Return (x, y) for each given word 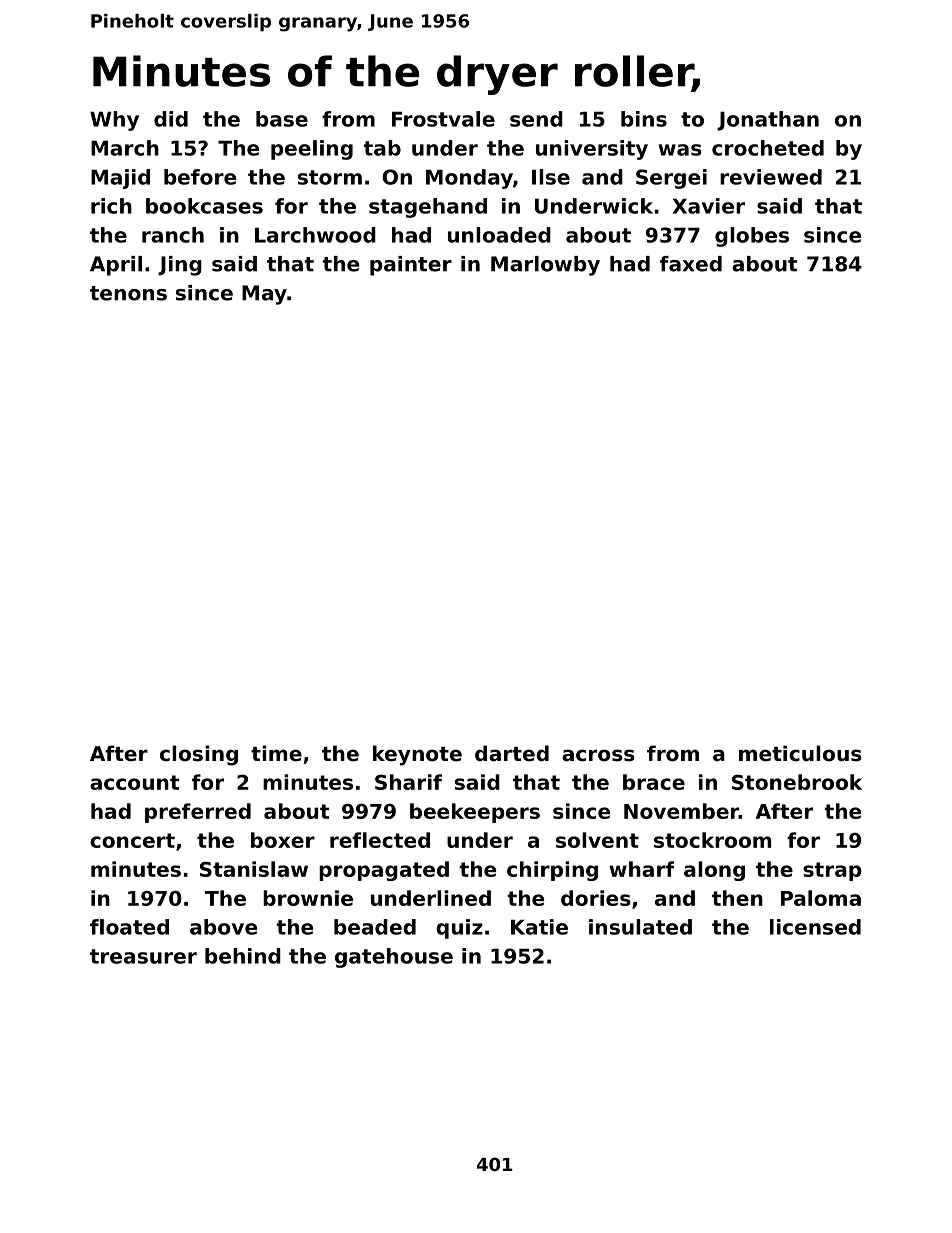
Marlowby (545, 266)
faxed (691, 264)
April (116, 266)
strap (832, 871)
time (276, 753)
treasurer (143, 956)
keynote (417, 755)
